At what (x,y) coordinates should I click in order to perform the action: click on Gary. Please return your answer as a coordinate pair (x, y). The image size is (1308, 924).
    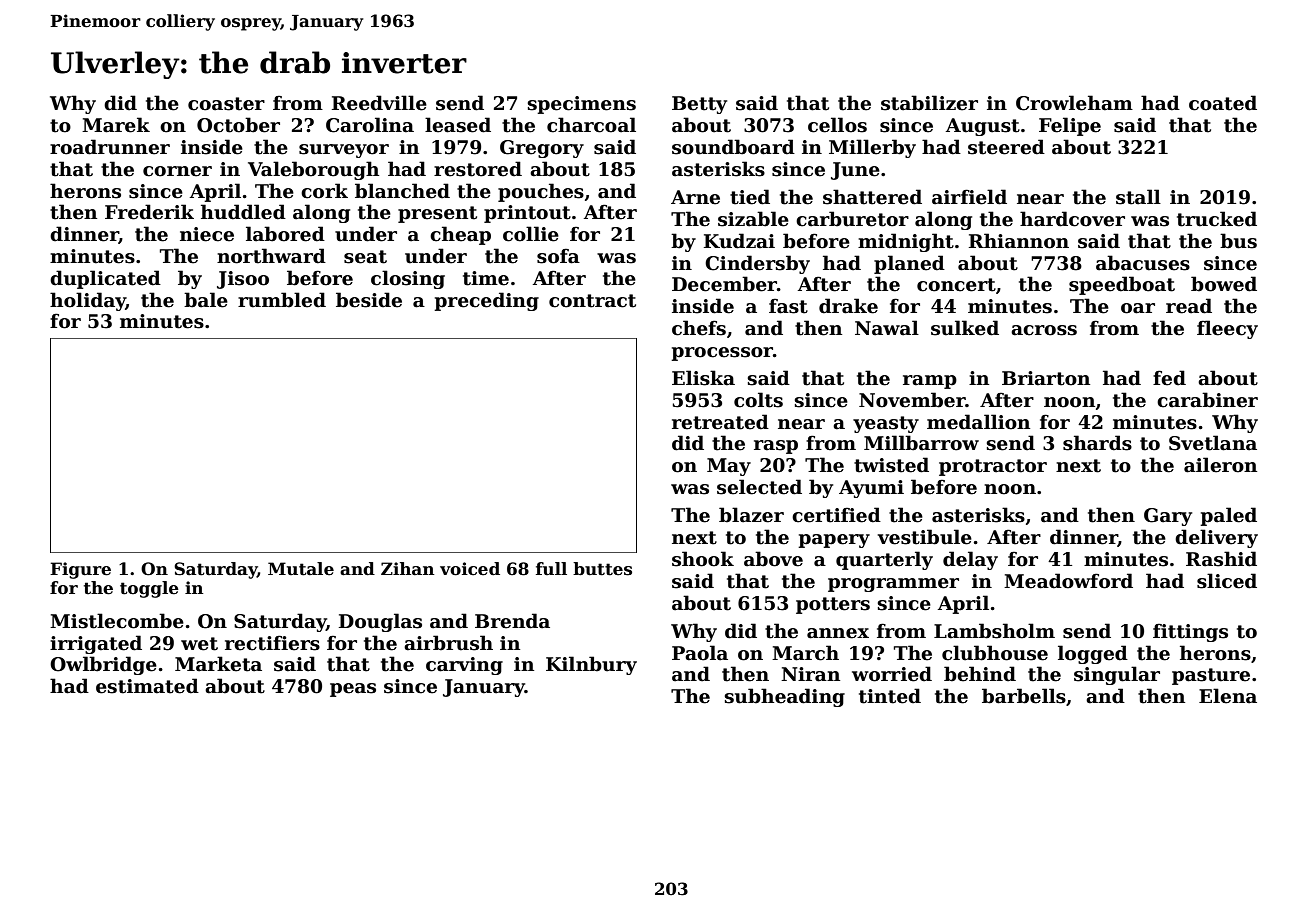
    Looking at the image, I should click on (1168, 517).
